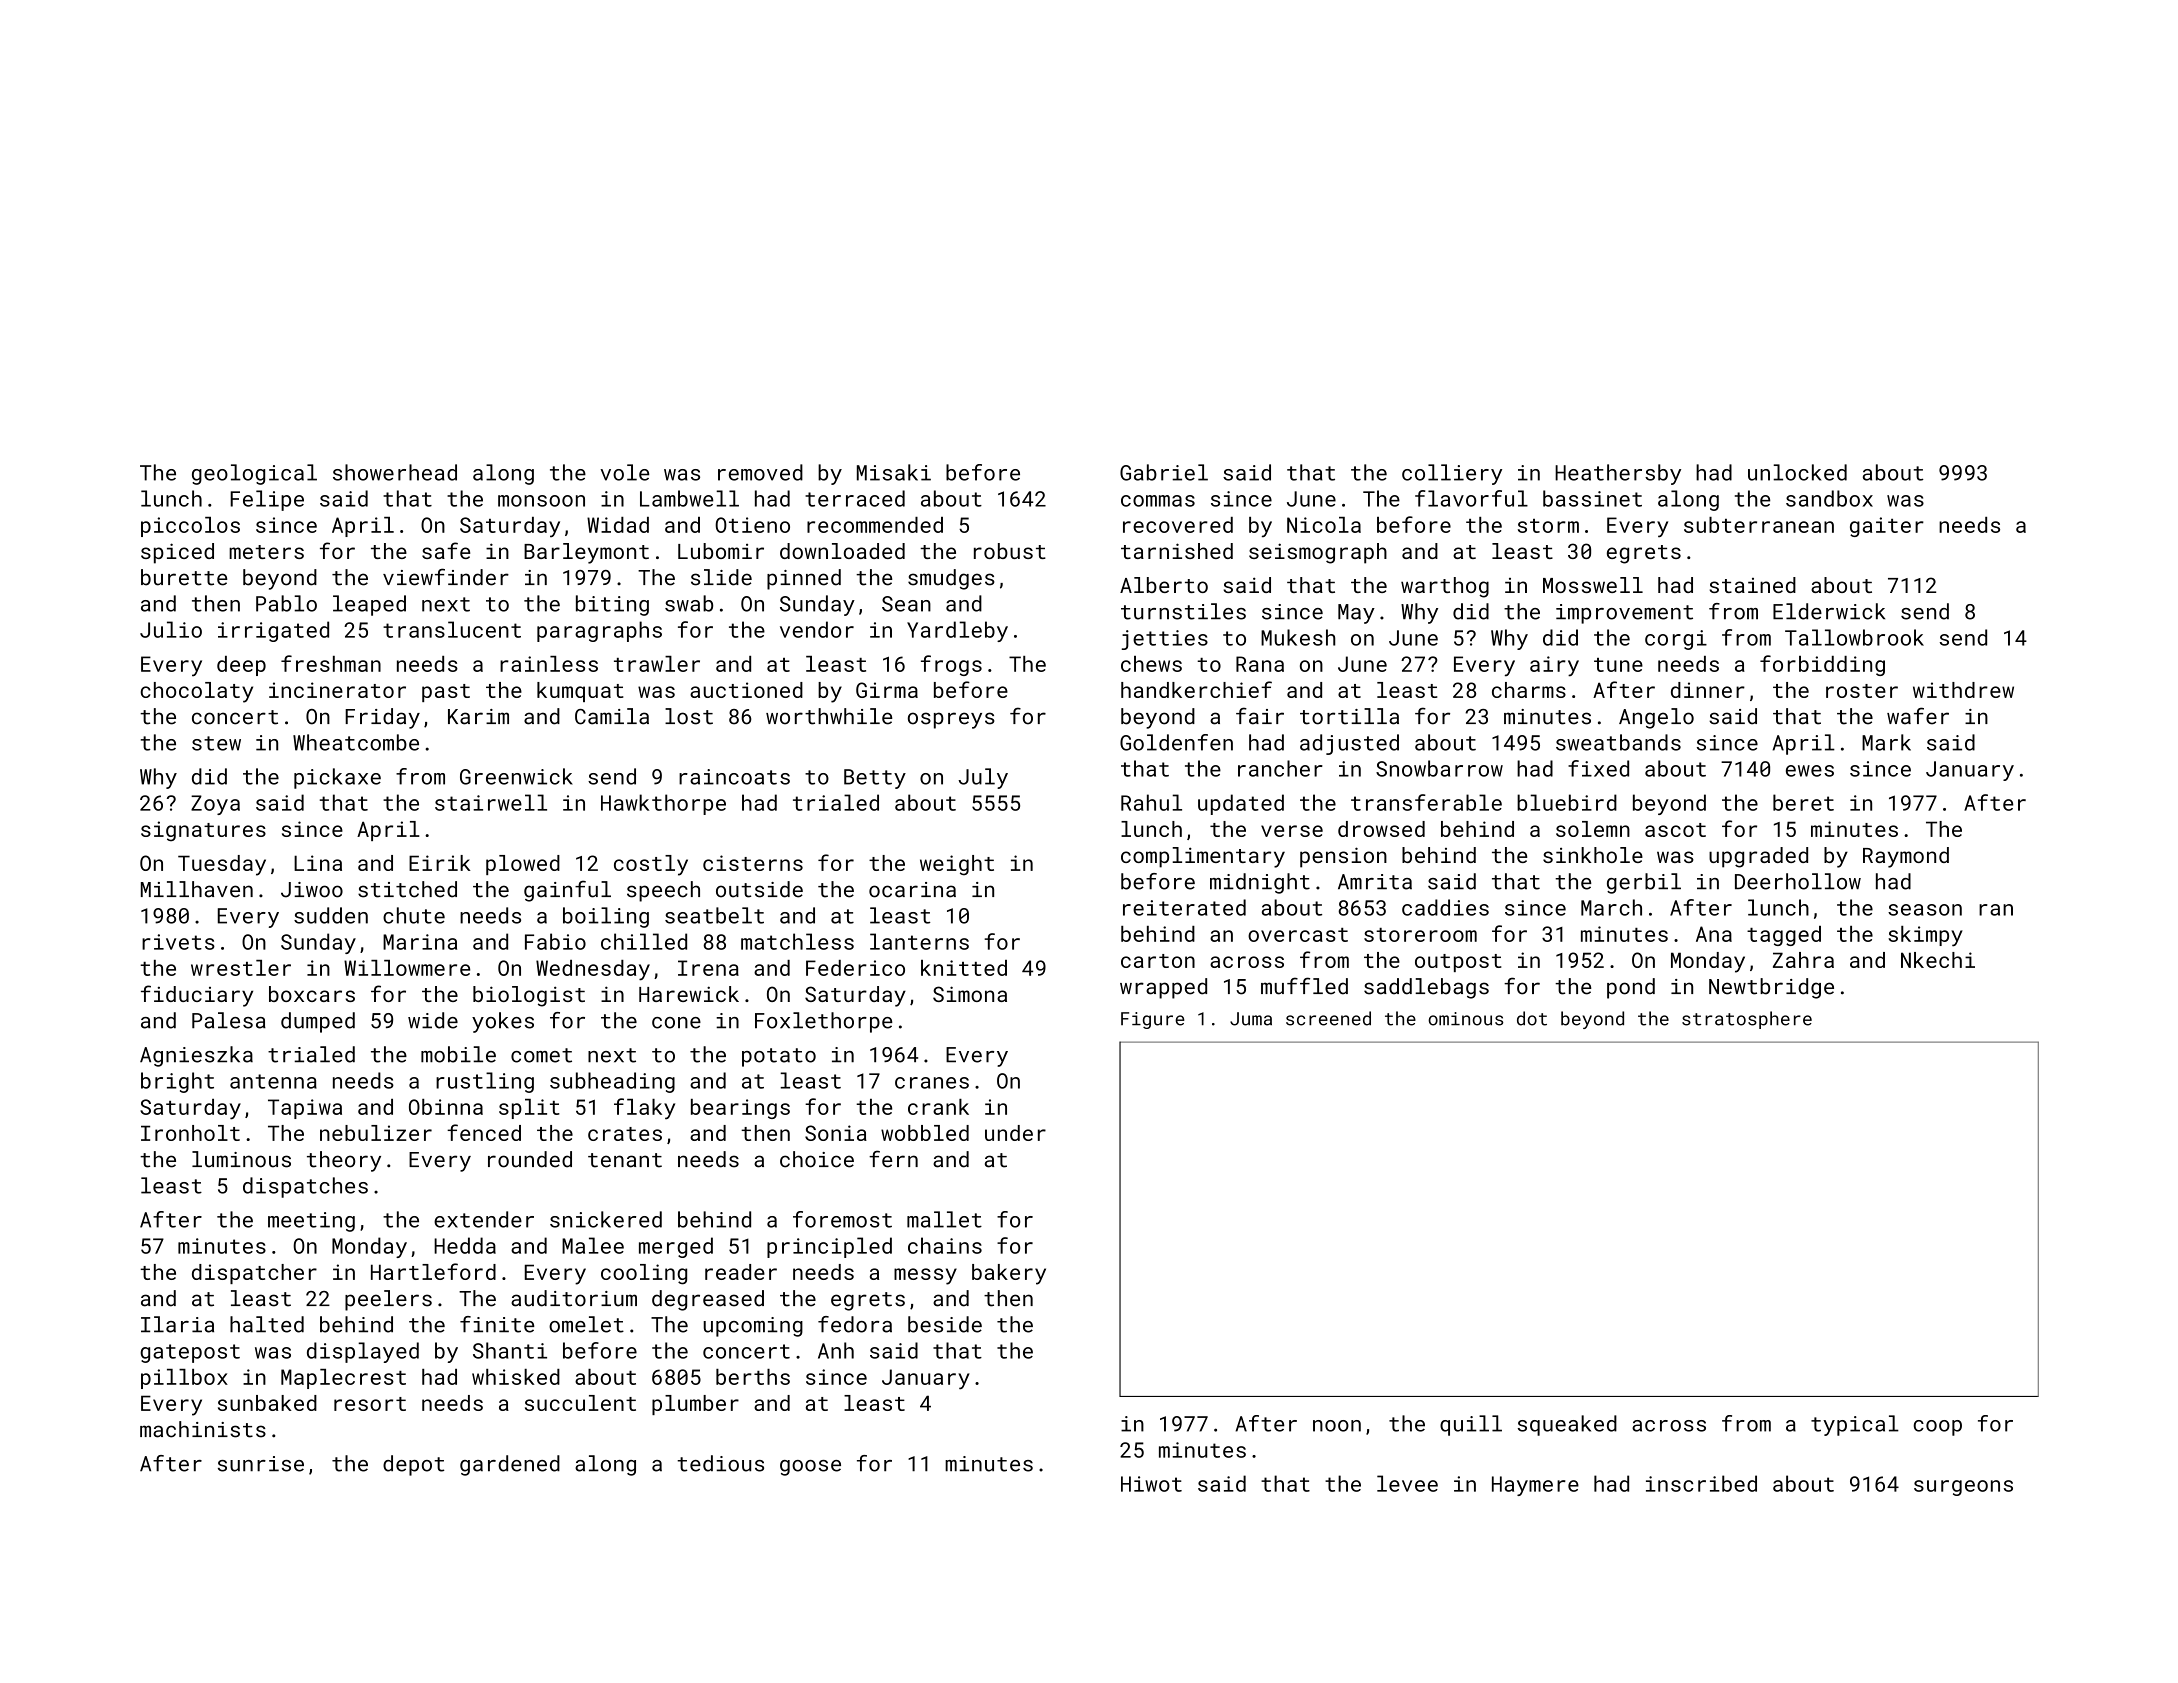 Image resolution: width=2178 pixels, height=1683 pixels. I want to click on beside, so click(945, 1324).
